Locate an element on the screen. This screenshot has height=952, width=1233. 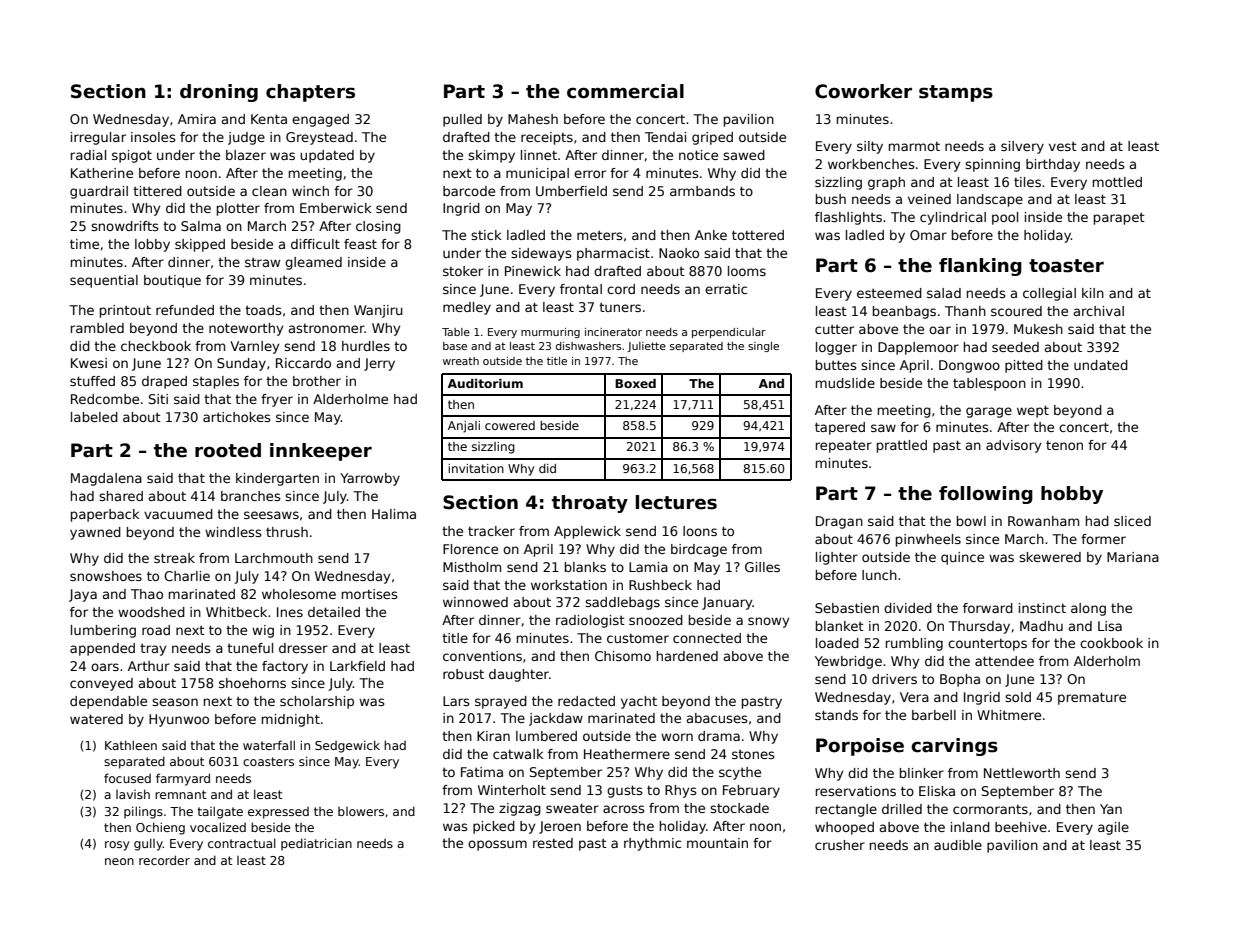
windless is located at coordinates (233, 532).
